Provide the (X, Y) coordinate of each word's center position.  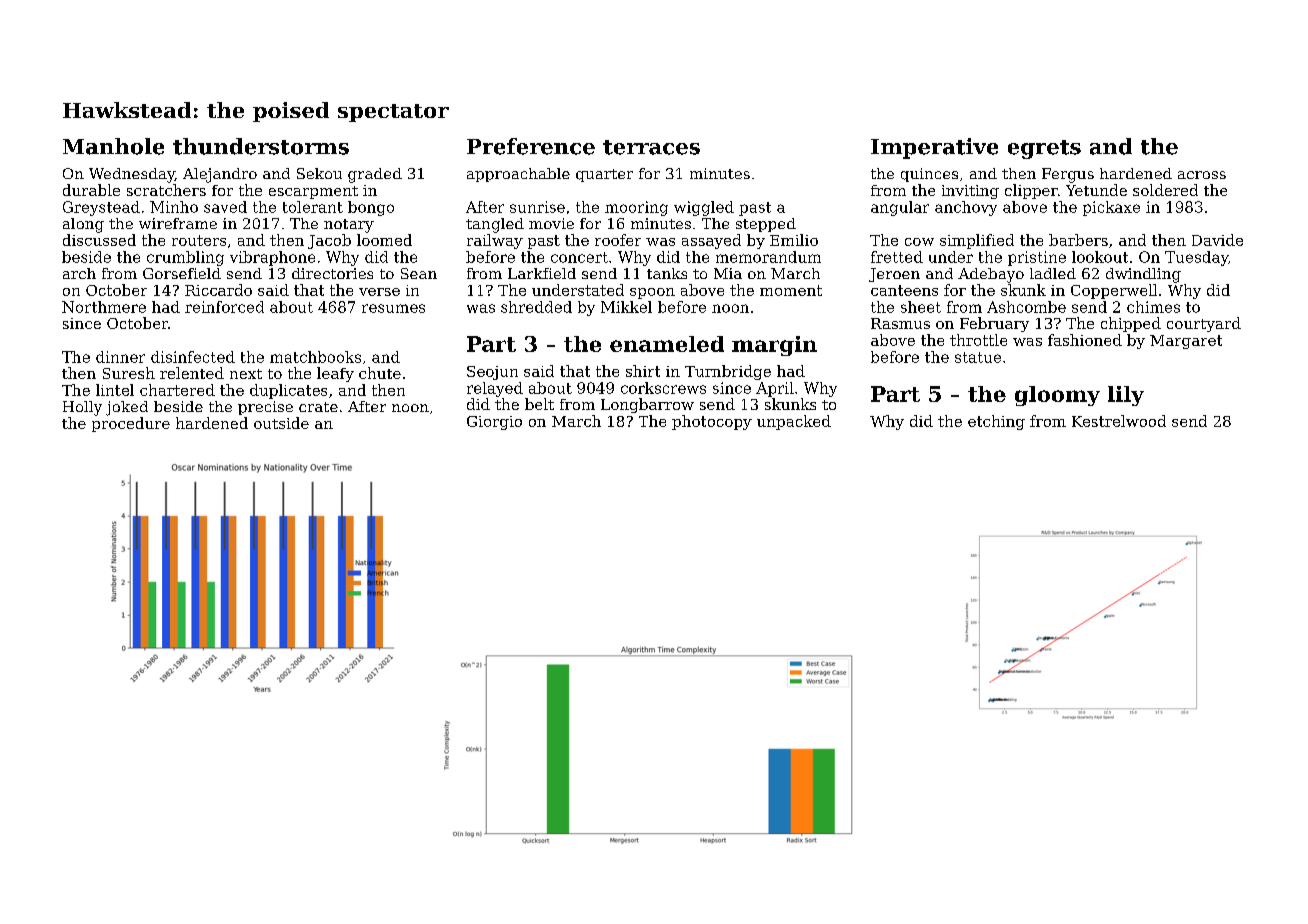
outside (281, 423)
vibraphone (272, 258)
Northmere (104, 307)
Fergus (1068, 175)
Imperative (934, 148)
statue (978, 357)
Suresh (129, 373)
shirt (643, 371)
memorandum (768, 257)
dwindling (1143, 275)
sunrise (537, 207)
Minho (174, 207)
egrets (1044, 149)
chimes (1153, 307)
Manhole (113, 146)
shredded (536, 307)
